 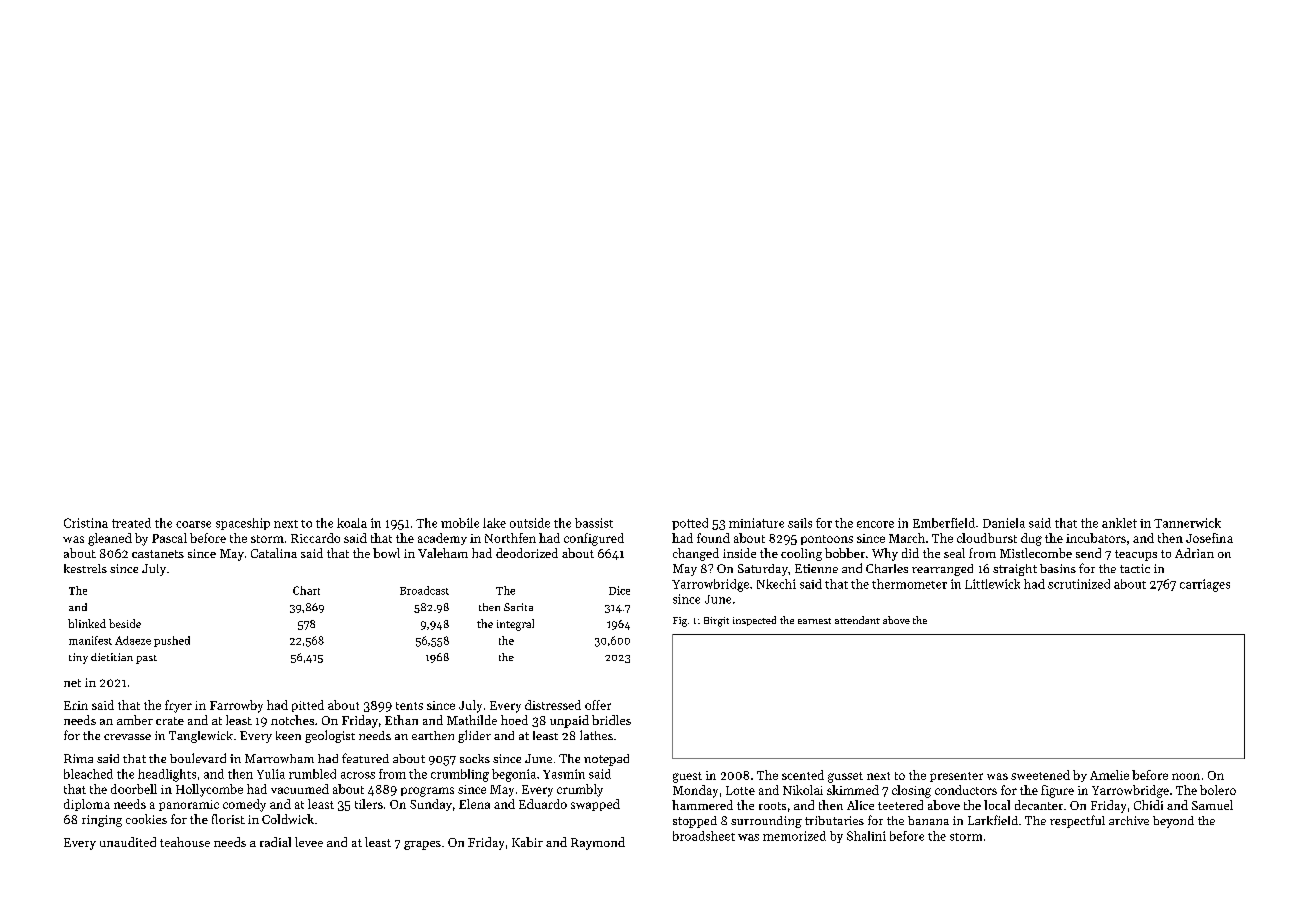 I want to click on distressed, so click(x=553, y=705).
